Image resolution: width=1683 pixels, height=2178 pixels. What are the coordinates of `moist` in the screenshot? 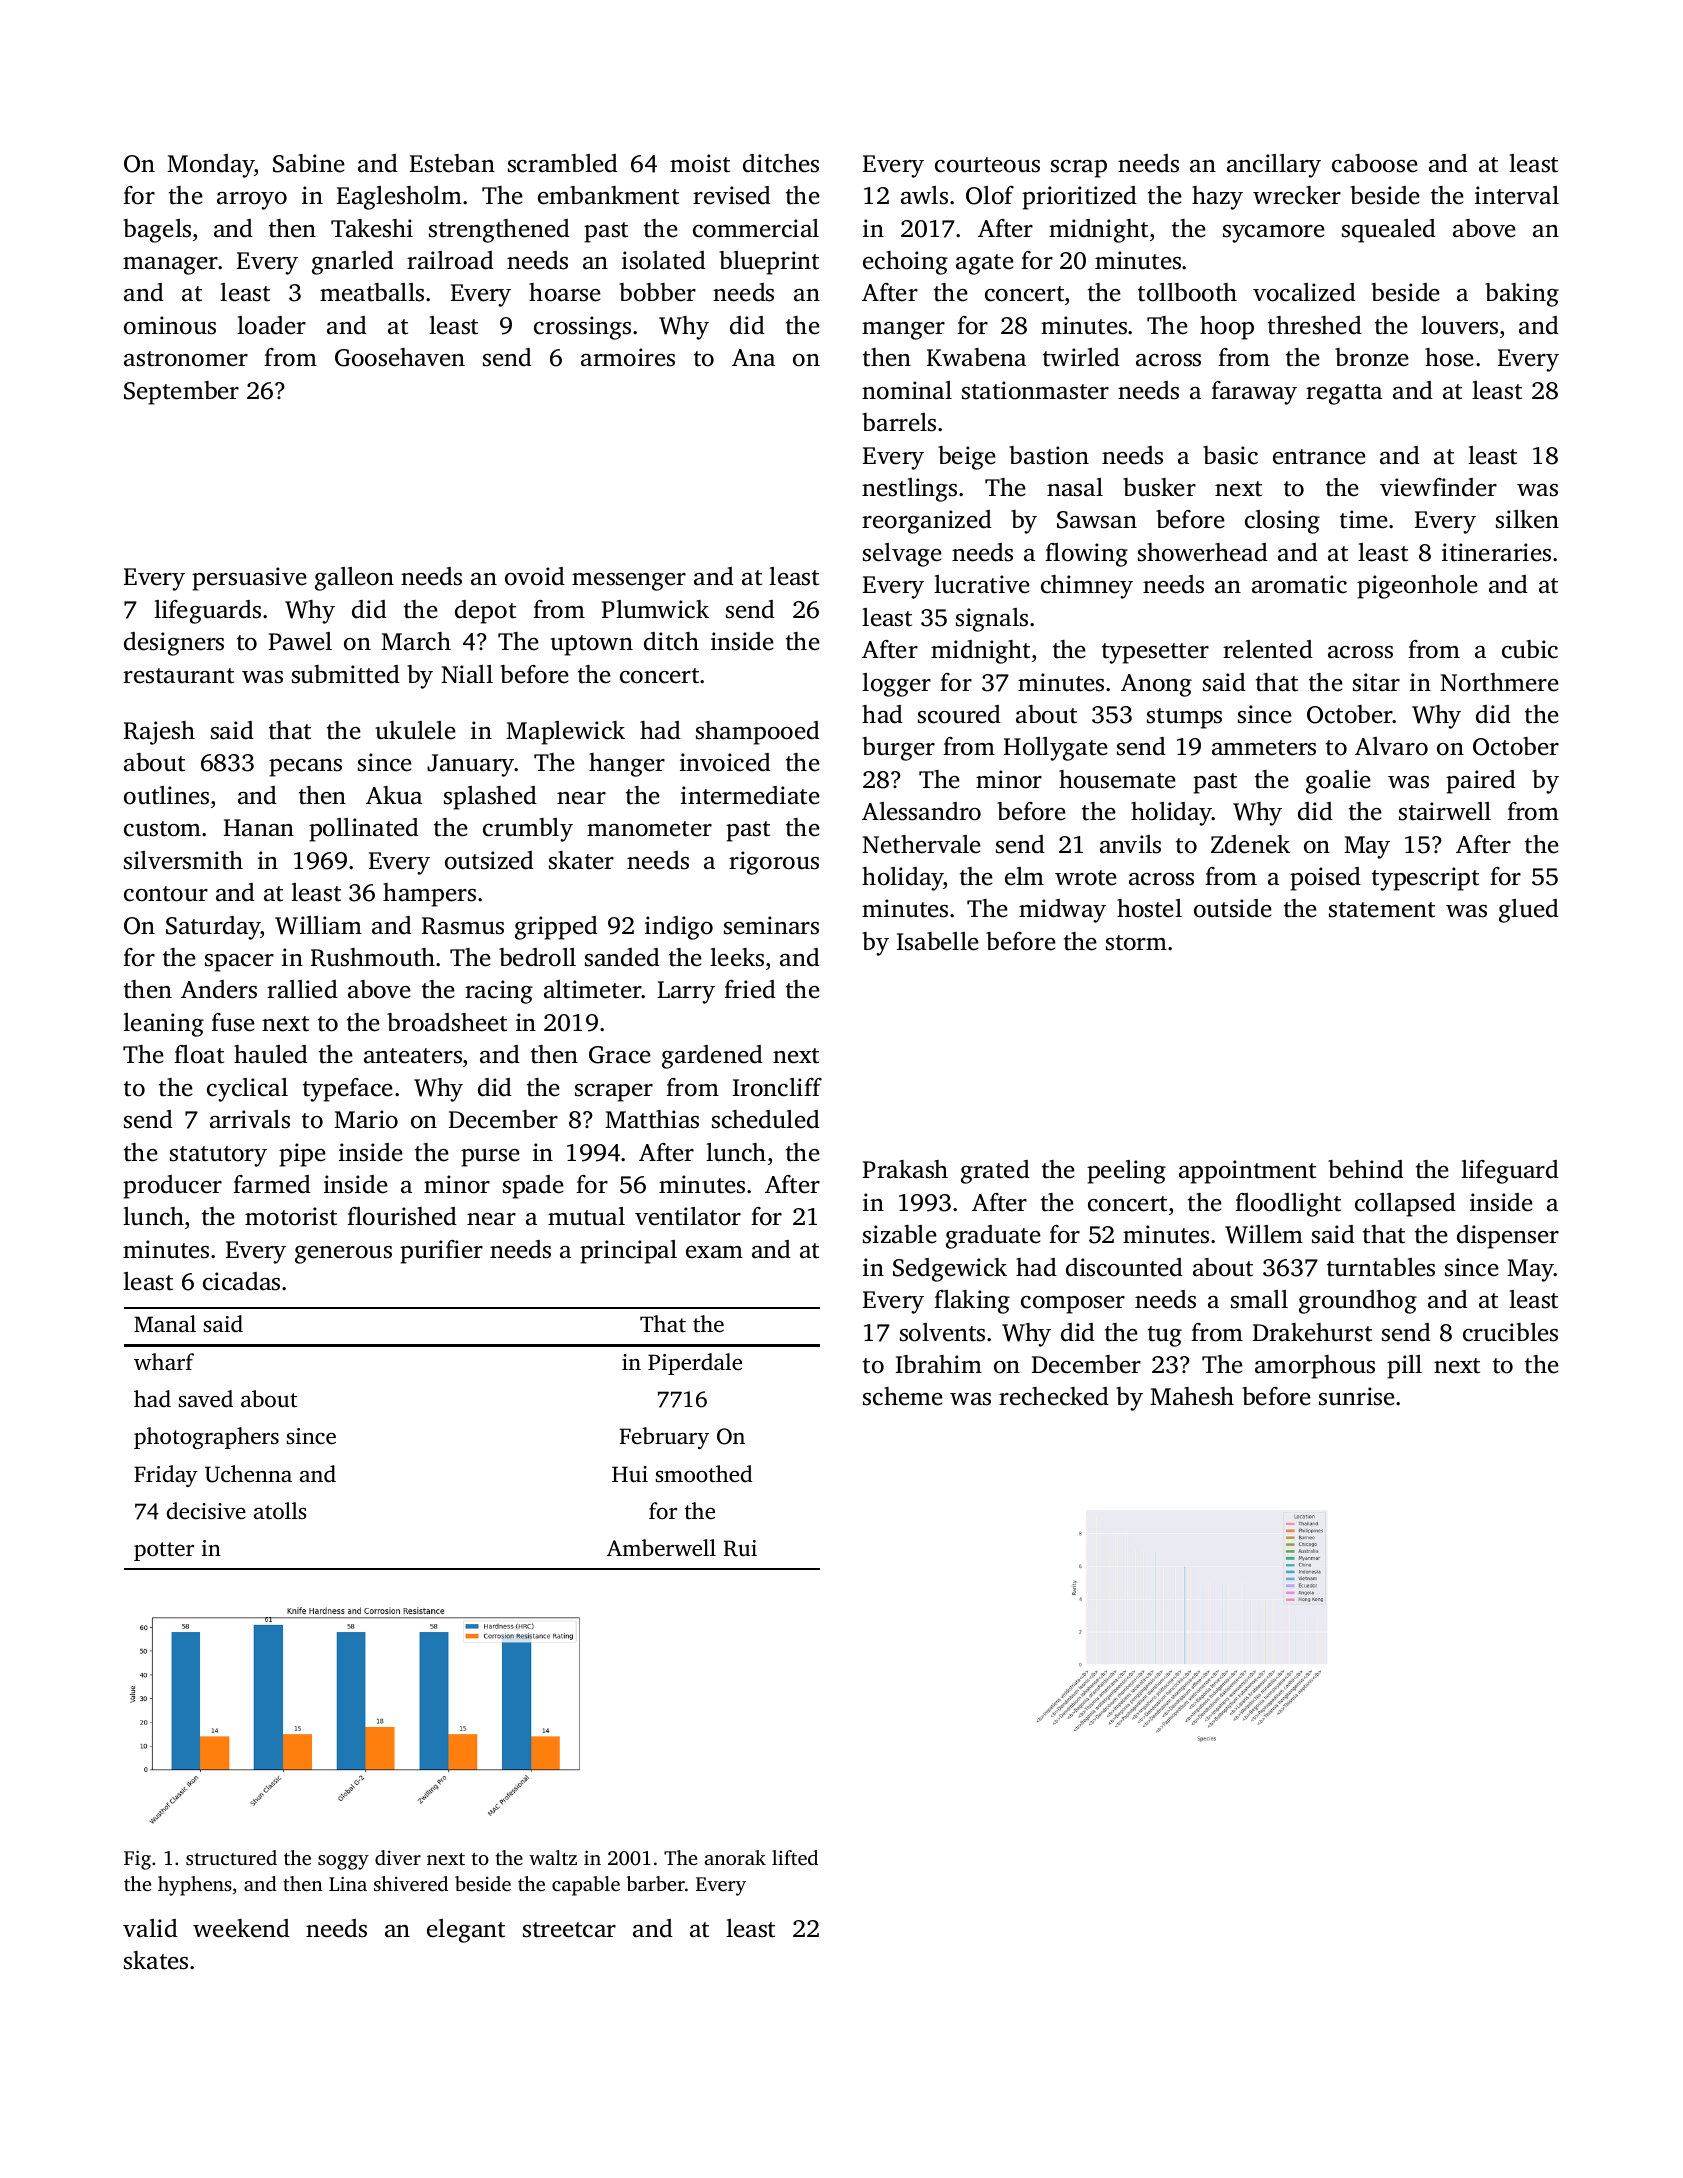 It's located at (700, 163).
